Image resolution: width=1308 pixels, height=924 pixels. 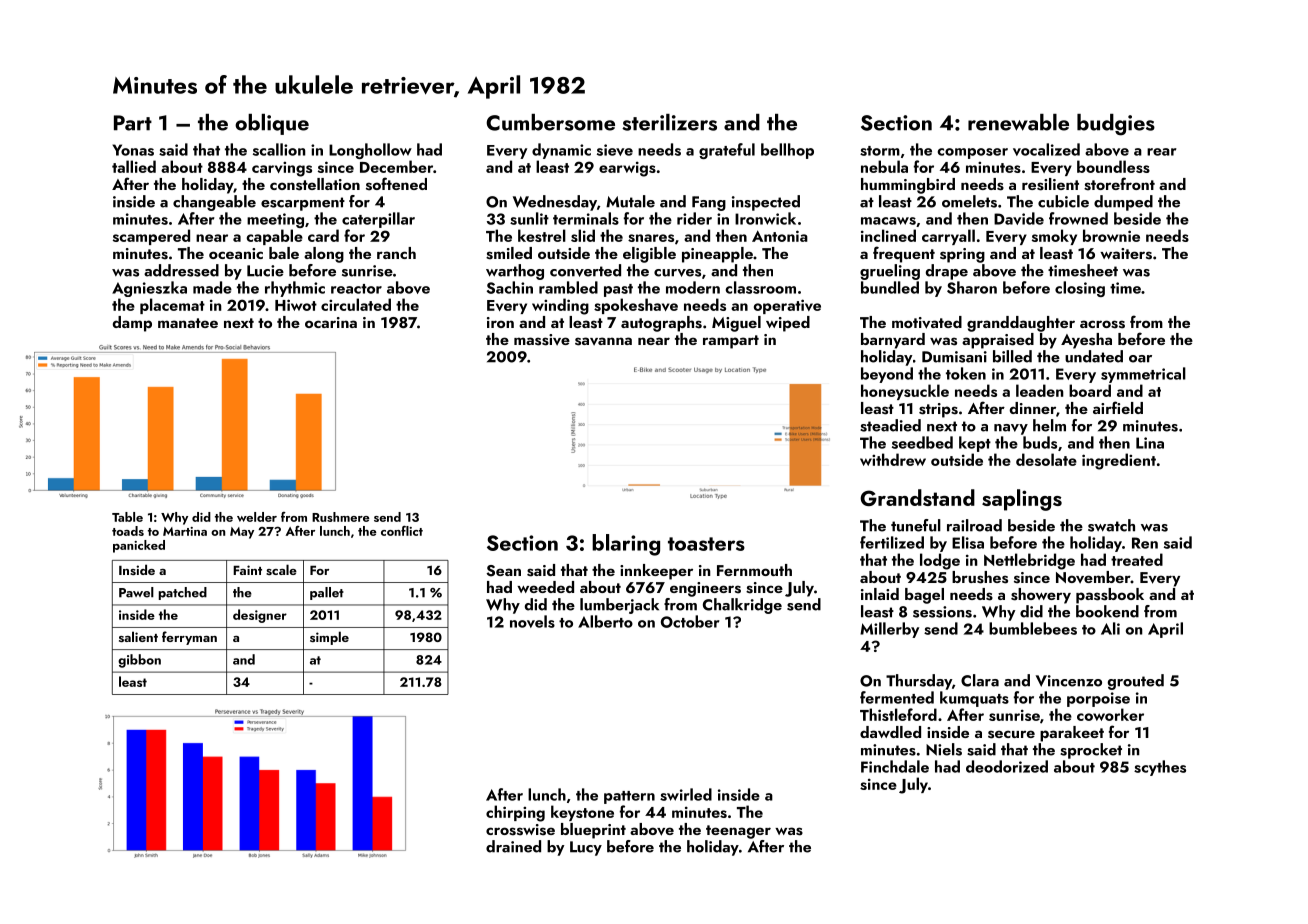 I want to click on welder, so click(x=257, y=517).
